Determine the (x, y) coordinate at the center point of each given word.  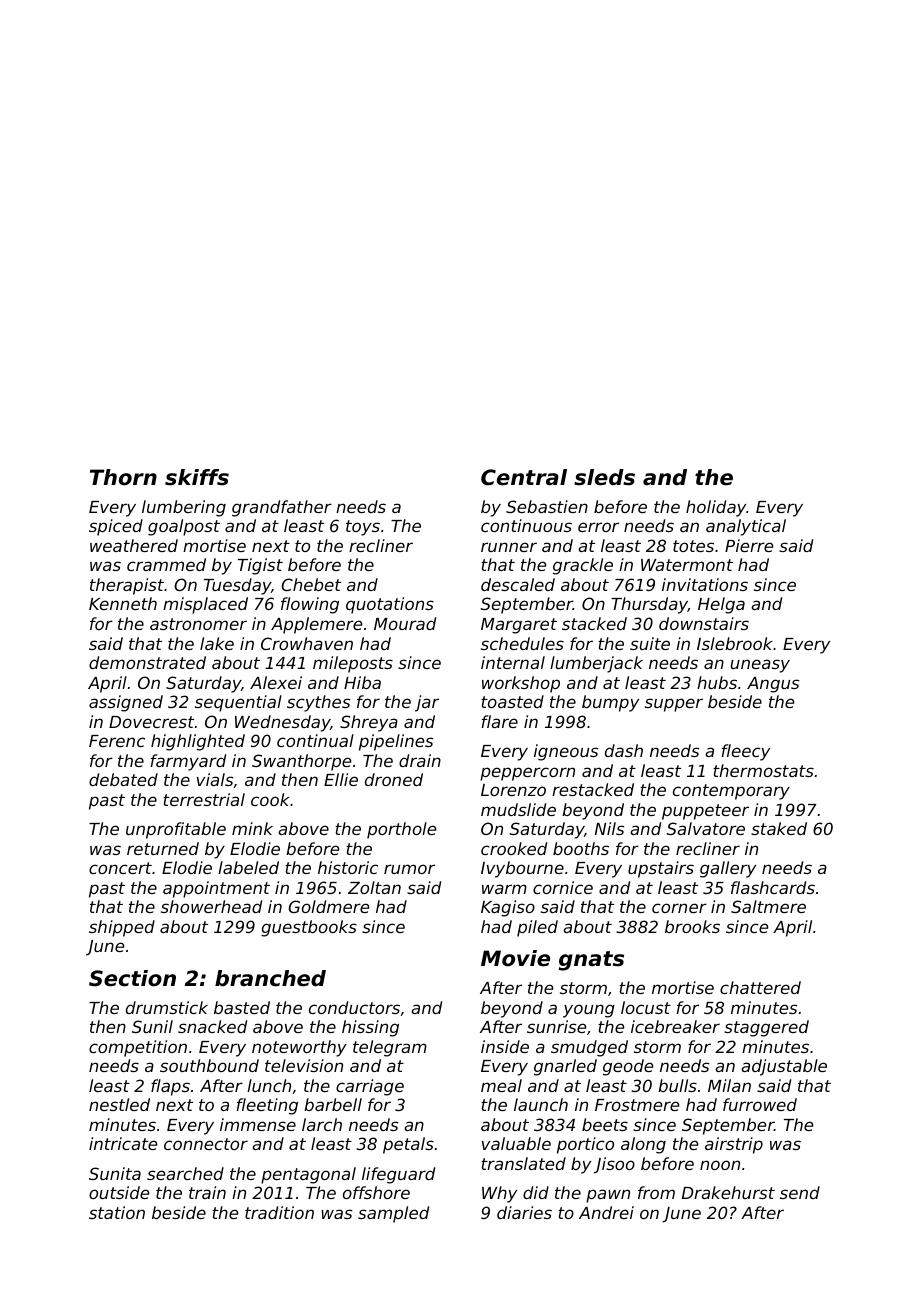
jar (427, 703)
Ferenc (117, 741)
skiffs (197, 477)
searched (185, 1173)
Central (524, 477)
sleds (604, 477)
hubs (717, 682)
